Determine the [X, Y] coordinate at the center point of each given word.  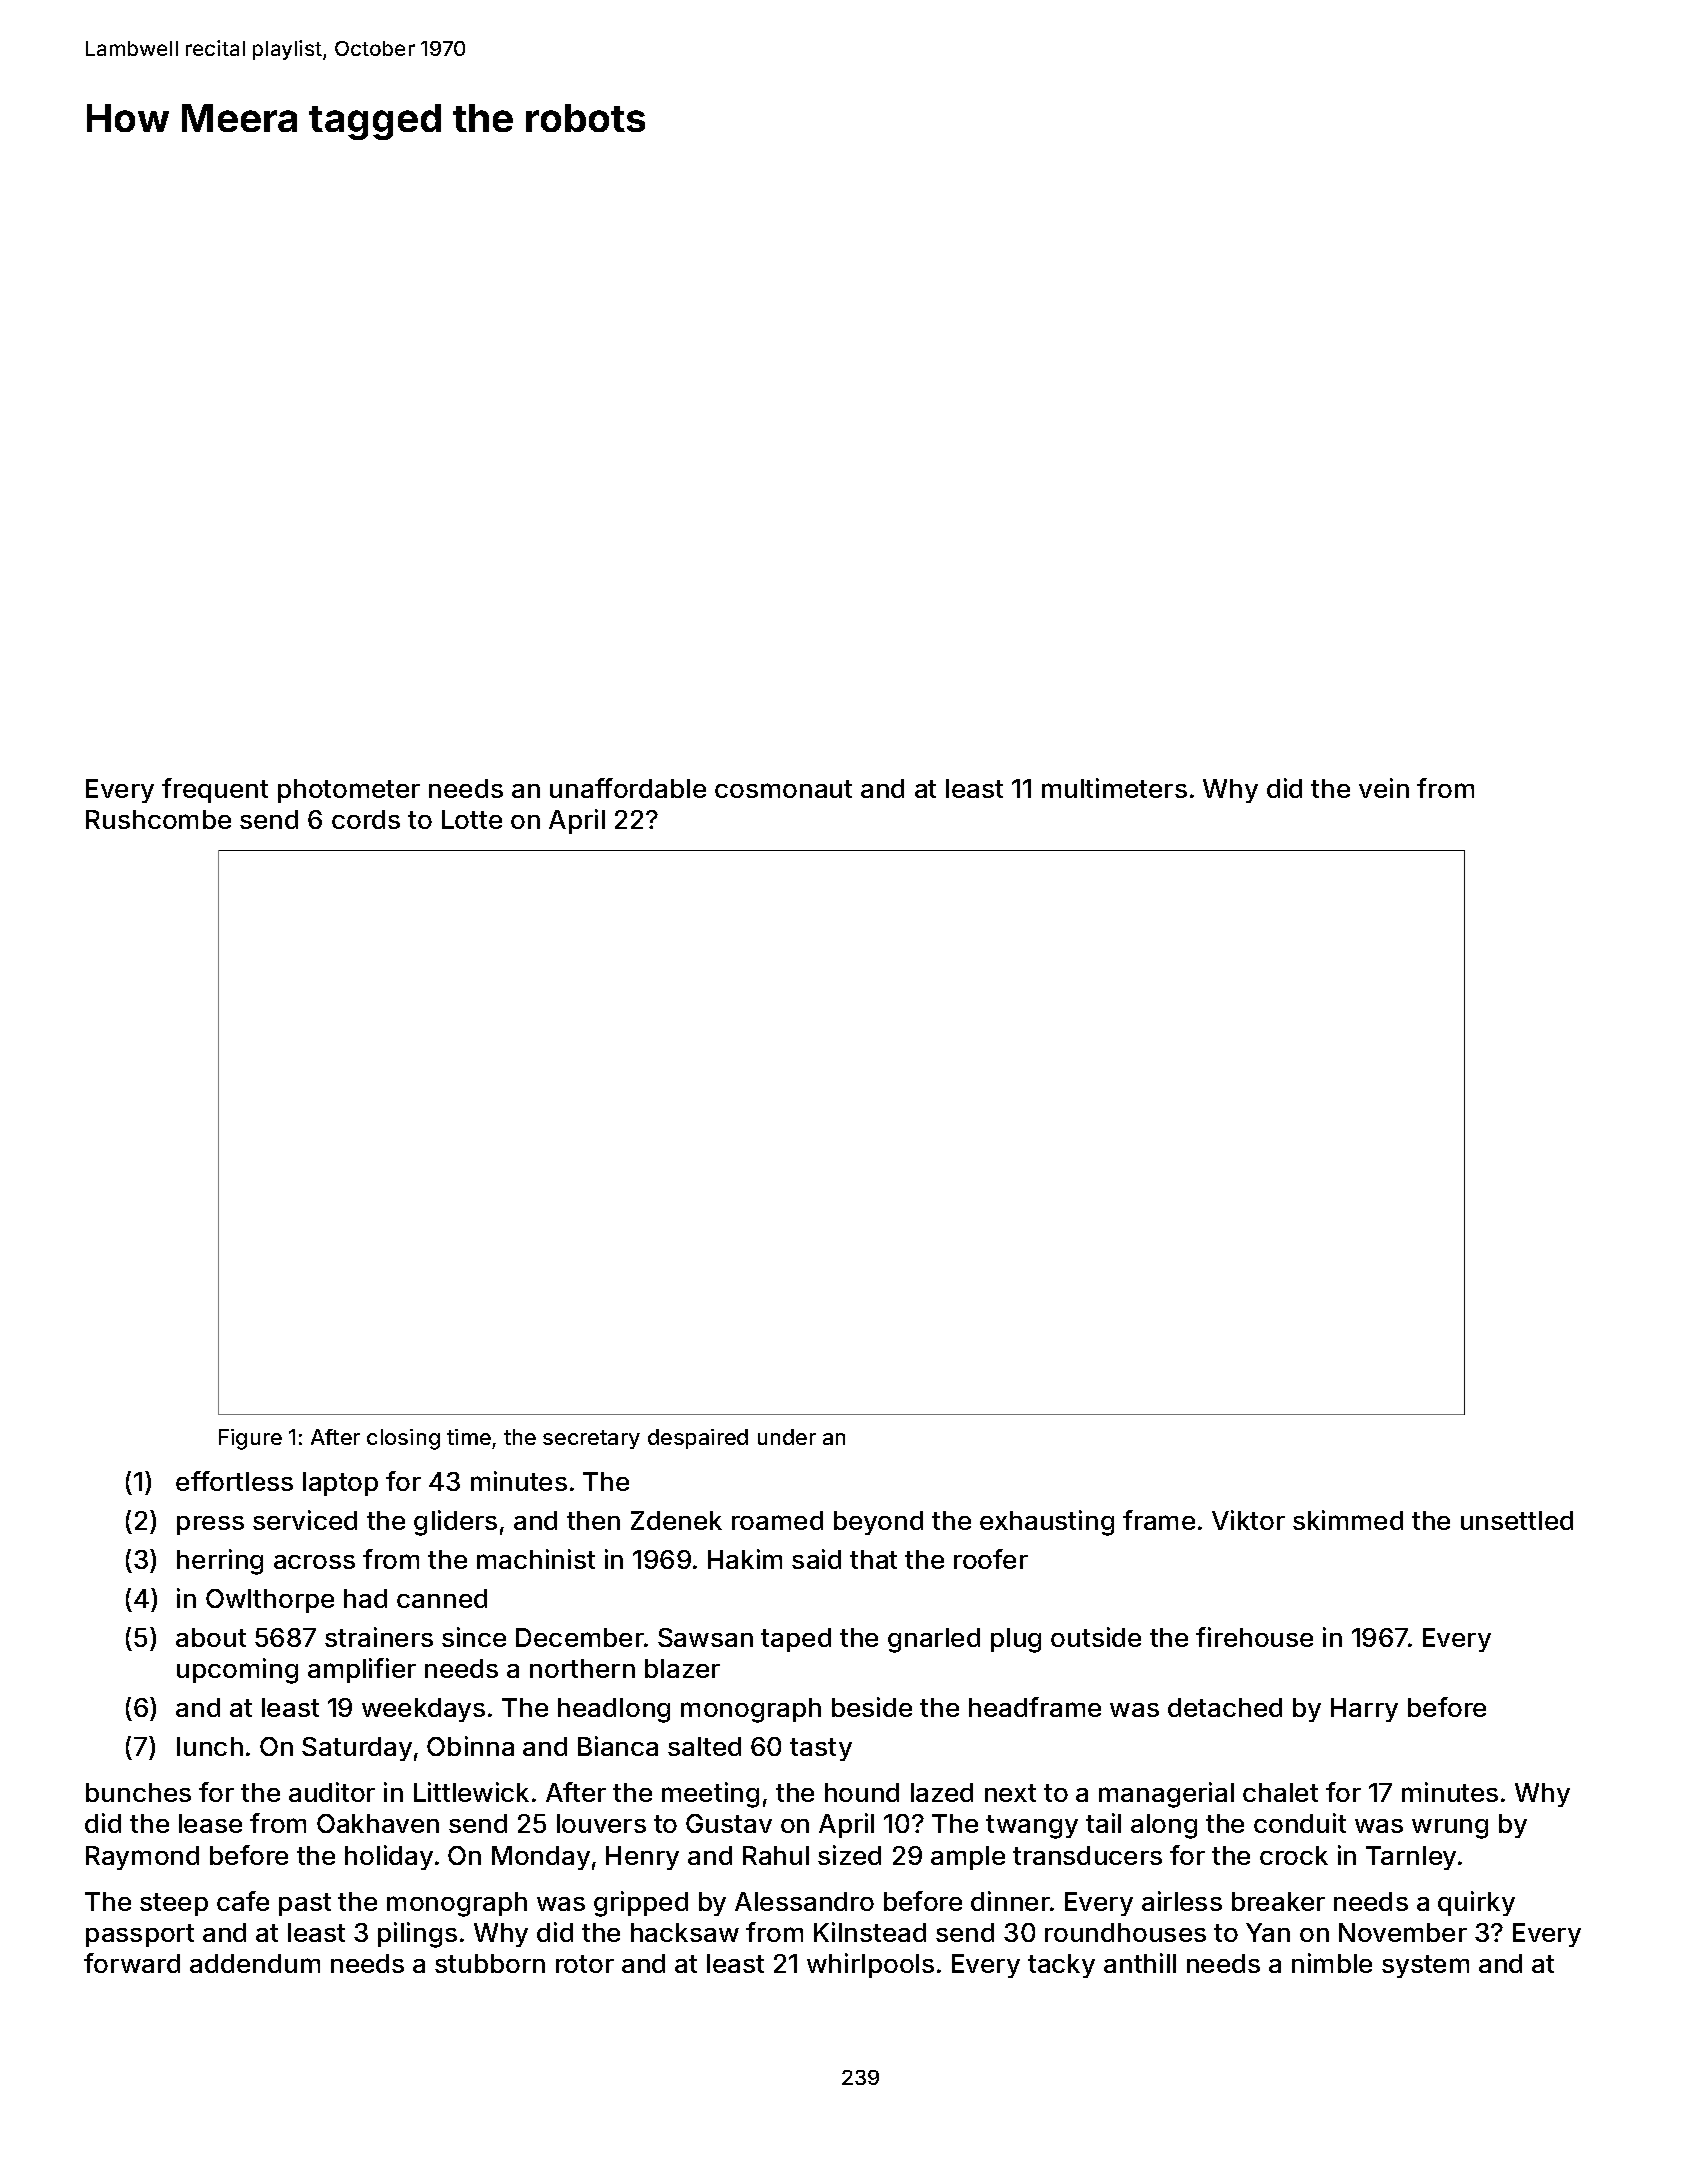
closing [403, 1439]
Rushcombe [158, 819]
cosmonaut [783, 789]
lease [210, 1823]
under [787, 1437]
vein [1384, 788]
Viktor [1248, 1520]
